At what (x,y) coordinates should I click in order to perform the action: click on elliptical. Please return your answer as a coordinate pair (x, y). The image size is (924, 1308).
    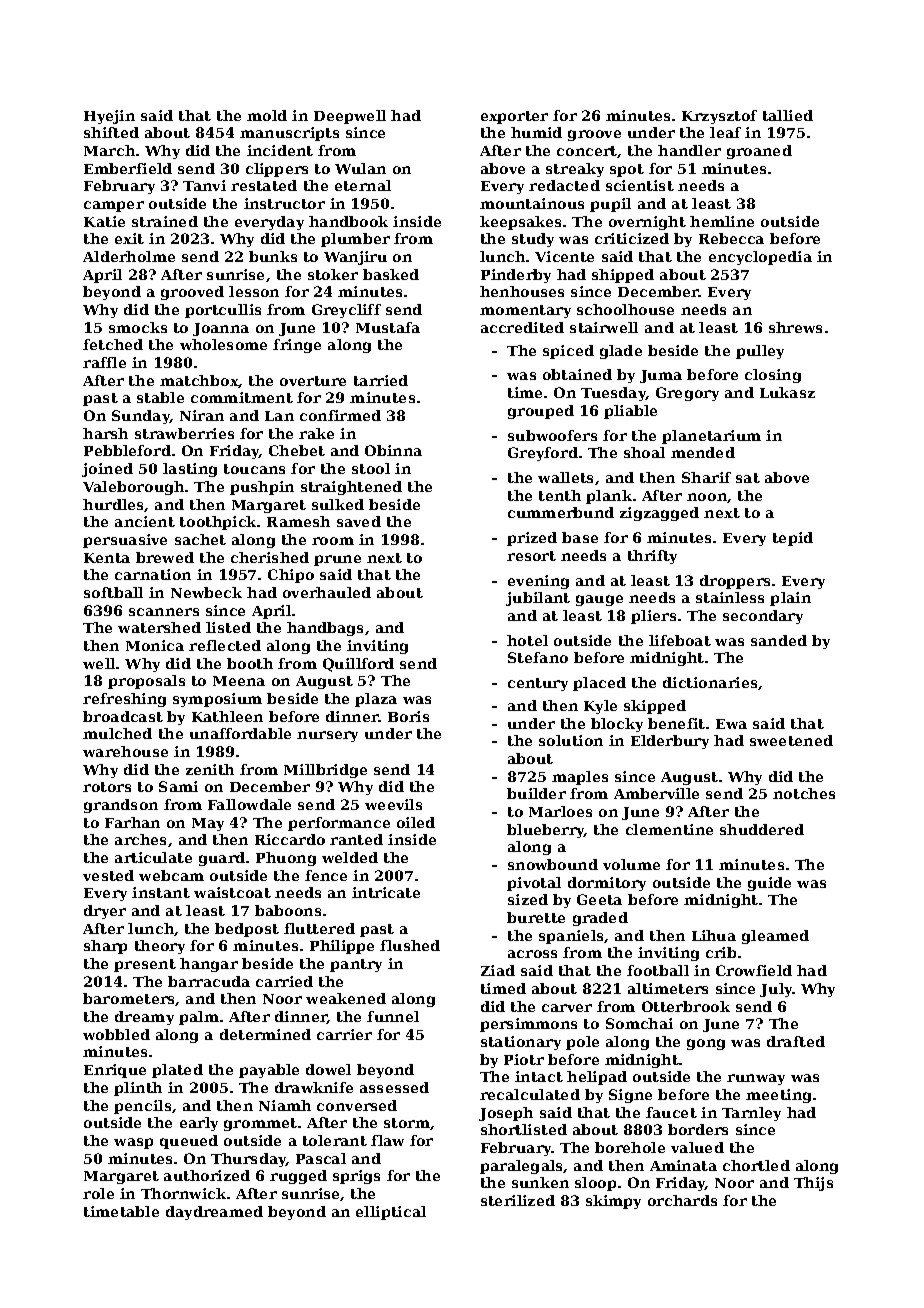
    Looking at the image, I should click on (391, 1213).
